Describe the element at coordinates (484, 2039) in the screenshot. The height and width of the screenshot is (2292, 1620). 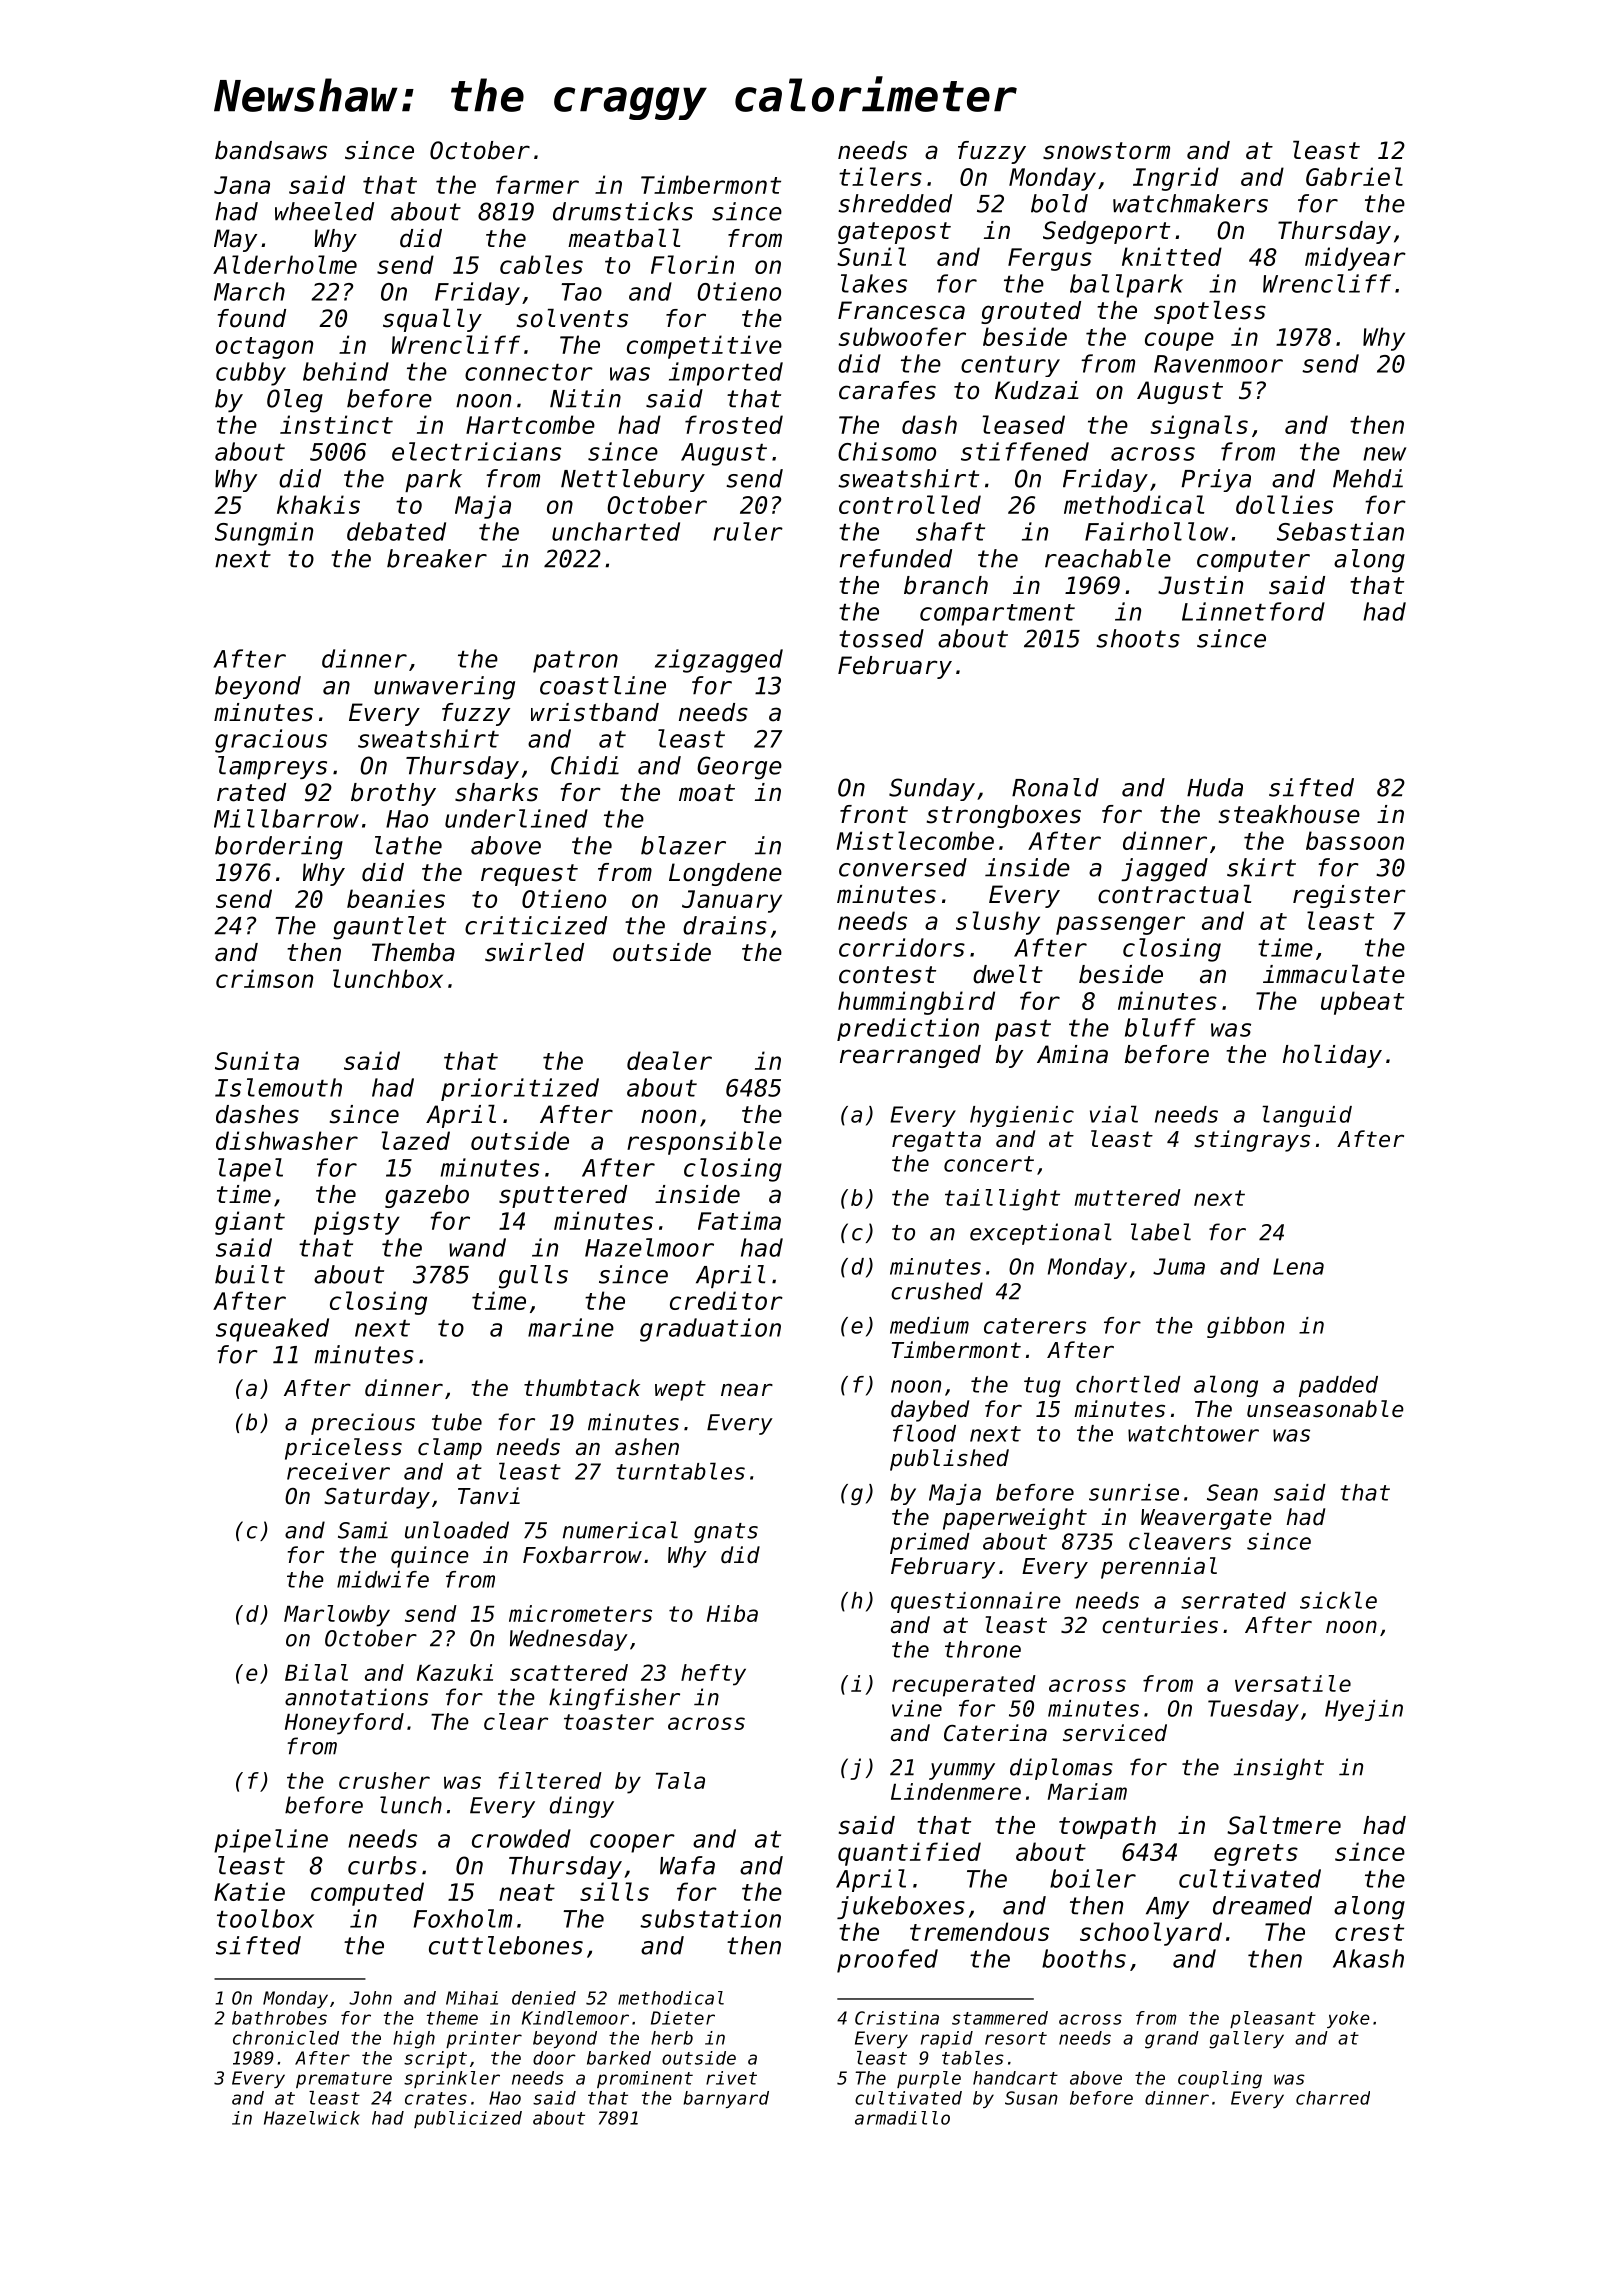
I see `printer` at that location.
